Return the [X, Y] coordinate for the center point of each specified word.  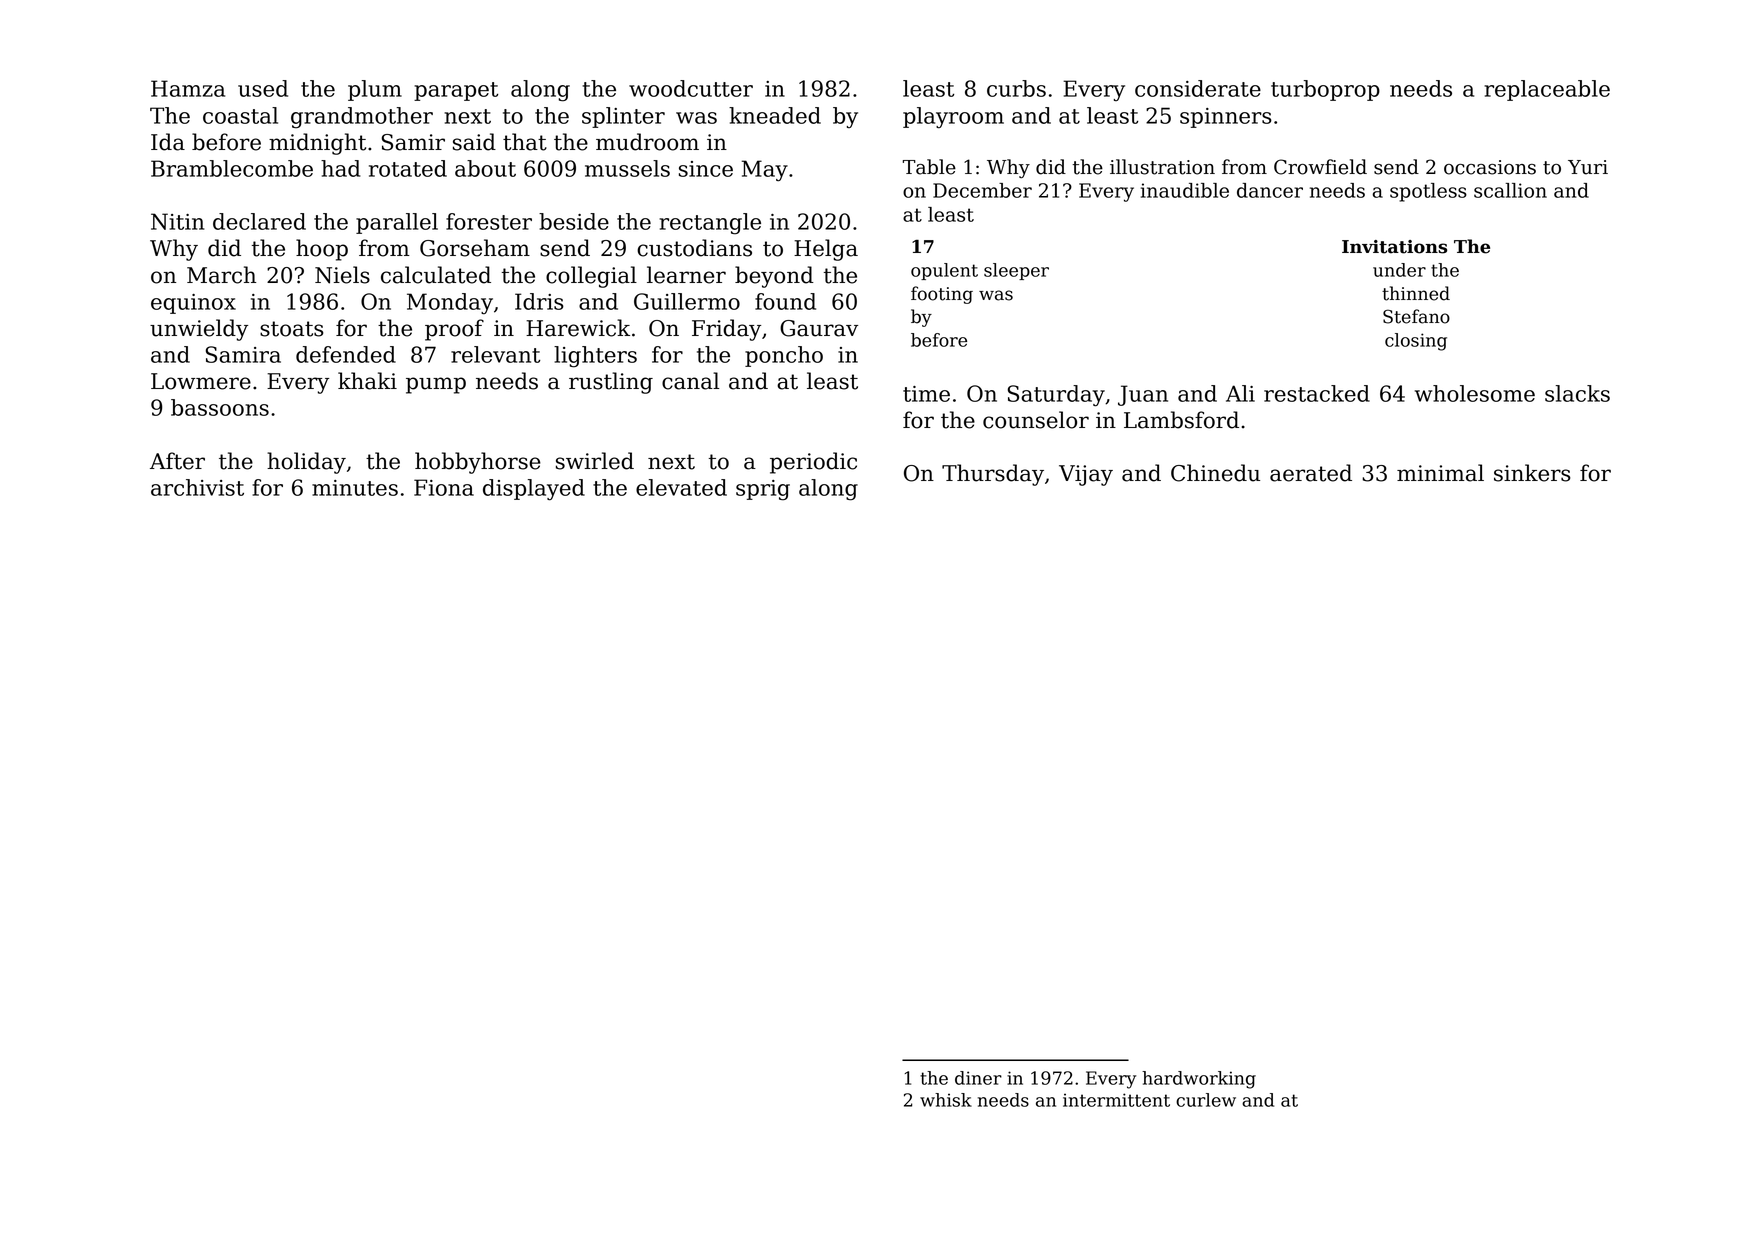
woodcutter [691, 88]
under [1399, 270]
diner [978, 1078]
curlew [1206, 1100]
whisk [946, 1100]
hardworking [1199, 1080]
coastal [240, 115]
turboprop [1325, 90]
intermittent [1116, 1100]
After [177, 461]
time [926, 394]
